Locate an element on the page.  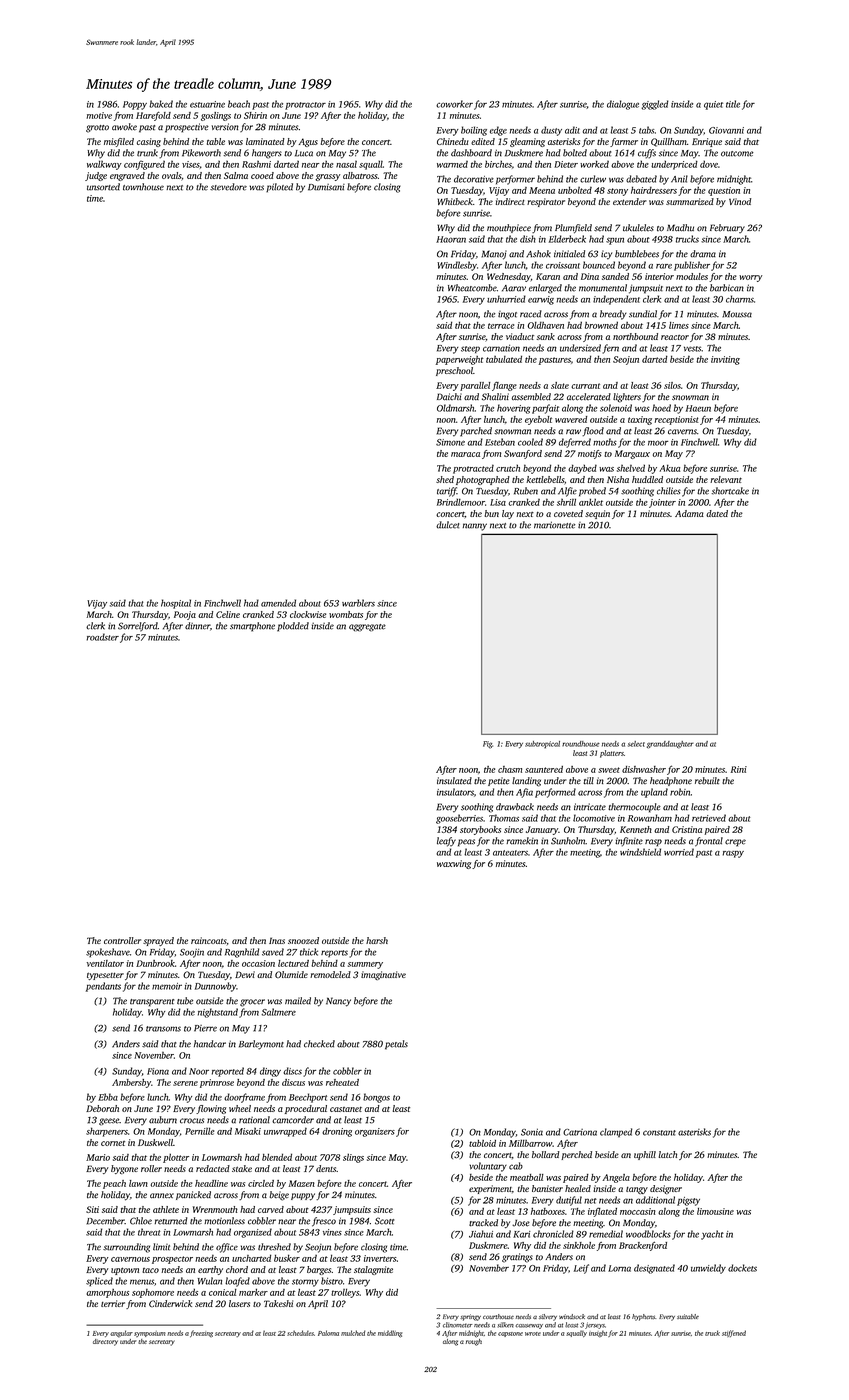
stevedore is located at coordinates (228, 187).
